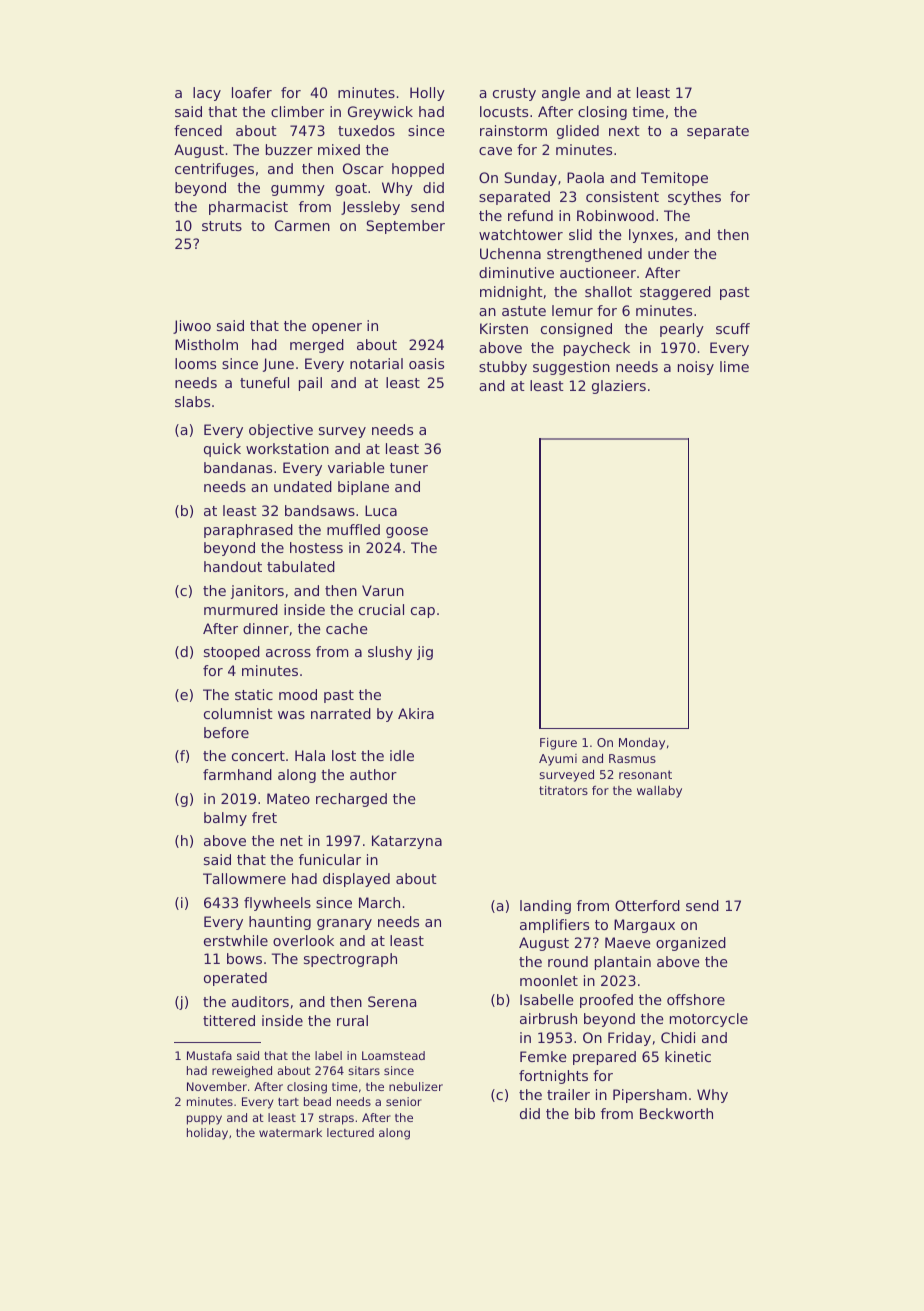  I want to click on scythes, so click(694, 198).
